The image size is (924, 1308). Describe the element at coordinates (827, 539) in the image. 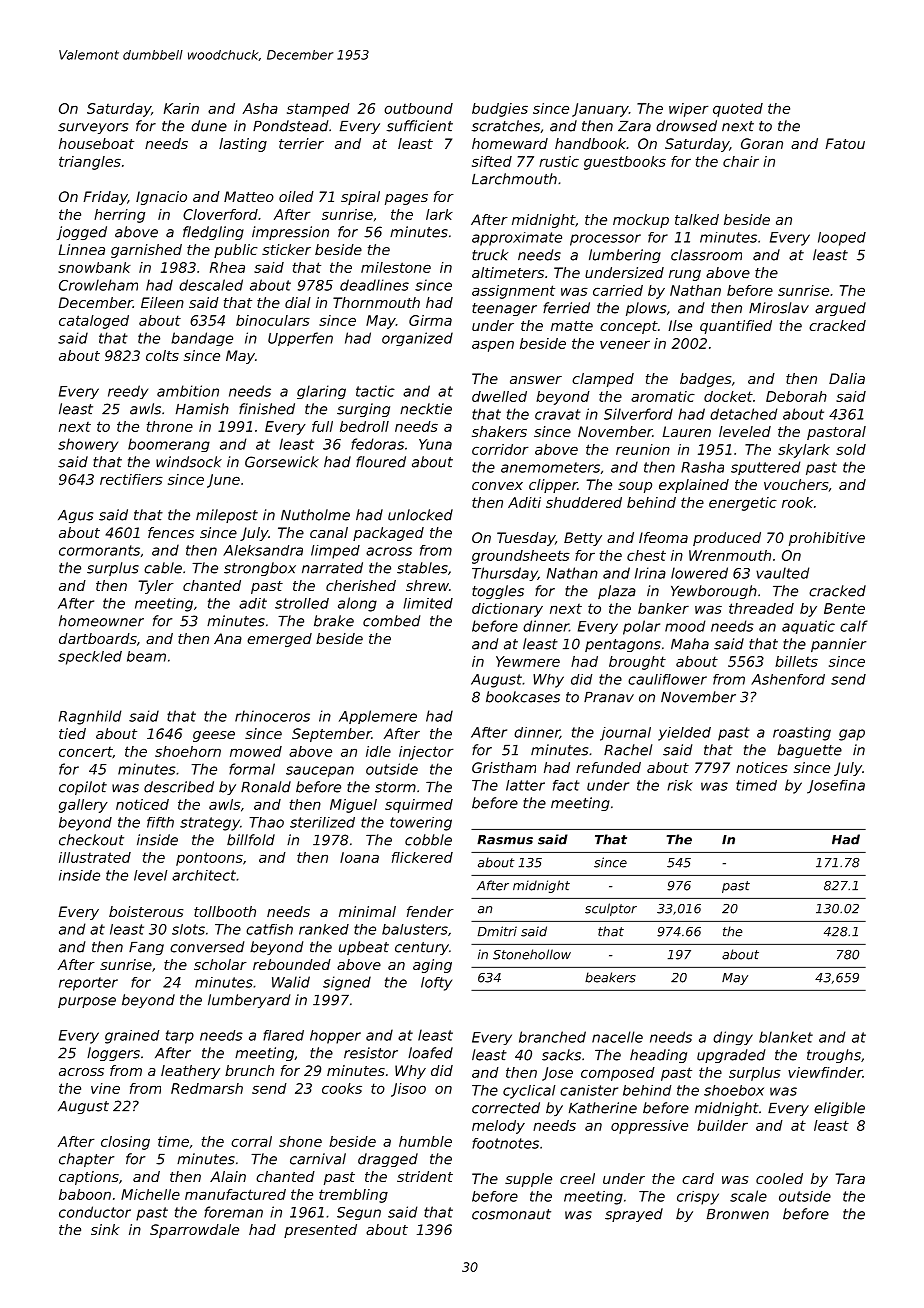

I see `prohibitive` at that location.
